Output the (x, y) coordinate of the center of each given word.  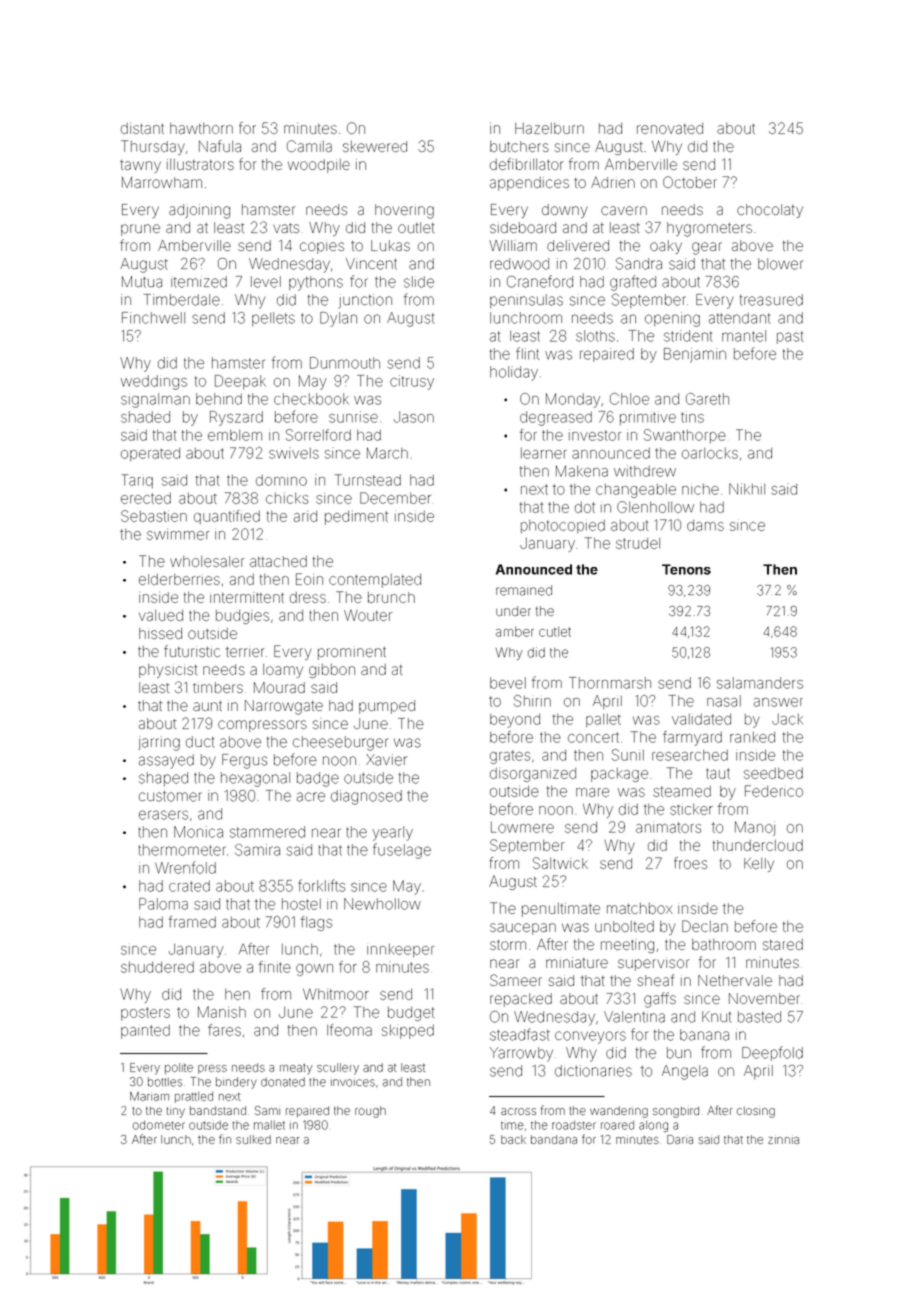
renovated (670, 128)
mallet (269, 1125)
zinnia (783, 1140)
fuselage (402, 851)
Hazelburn (549, 128)
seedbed (773, 773)
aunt (207, 706)
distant (142, 128)
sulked (253, 1139)
